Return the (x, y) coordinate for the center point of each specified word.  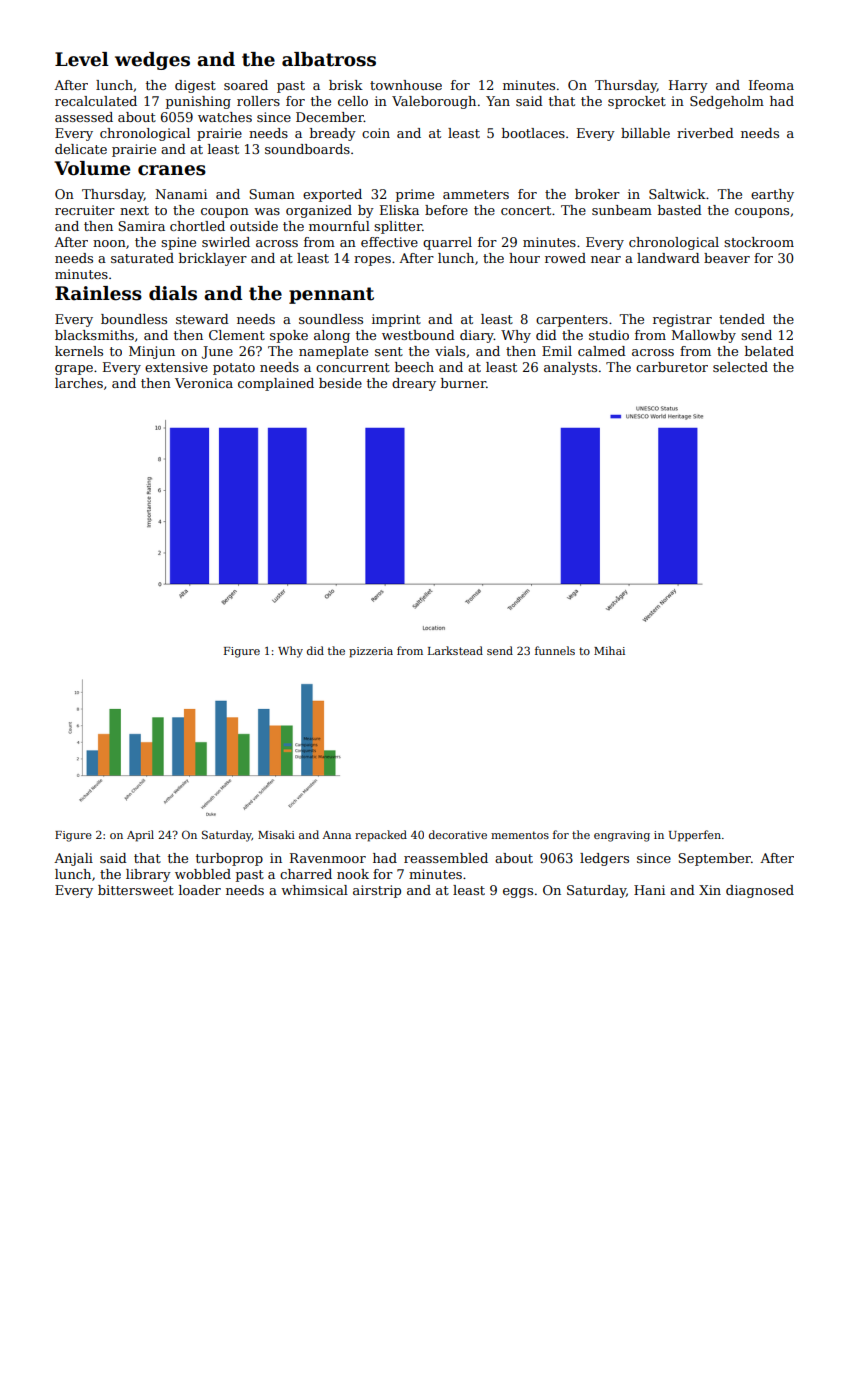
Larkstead (455, 650)
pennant (331, 295)
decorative (458, 834)
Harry (688, 86)
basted (680, 210)
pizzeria (371, 652)
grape (74, 370)
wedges (152, 61)
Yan (498, 101)
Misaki (276, 834)
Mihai (609, 650)
